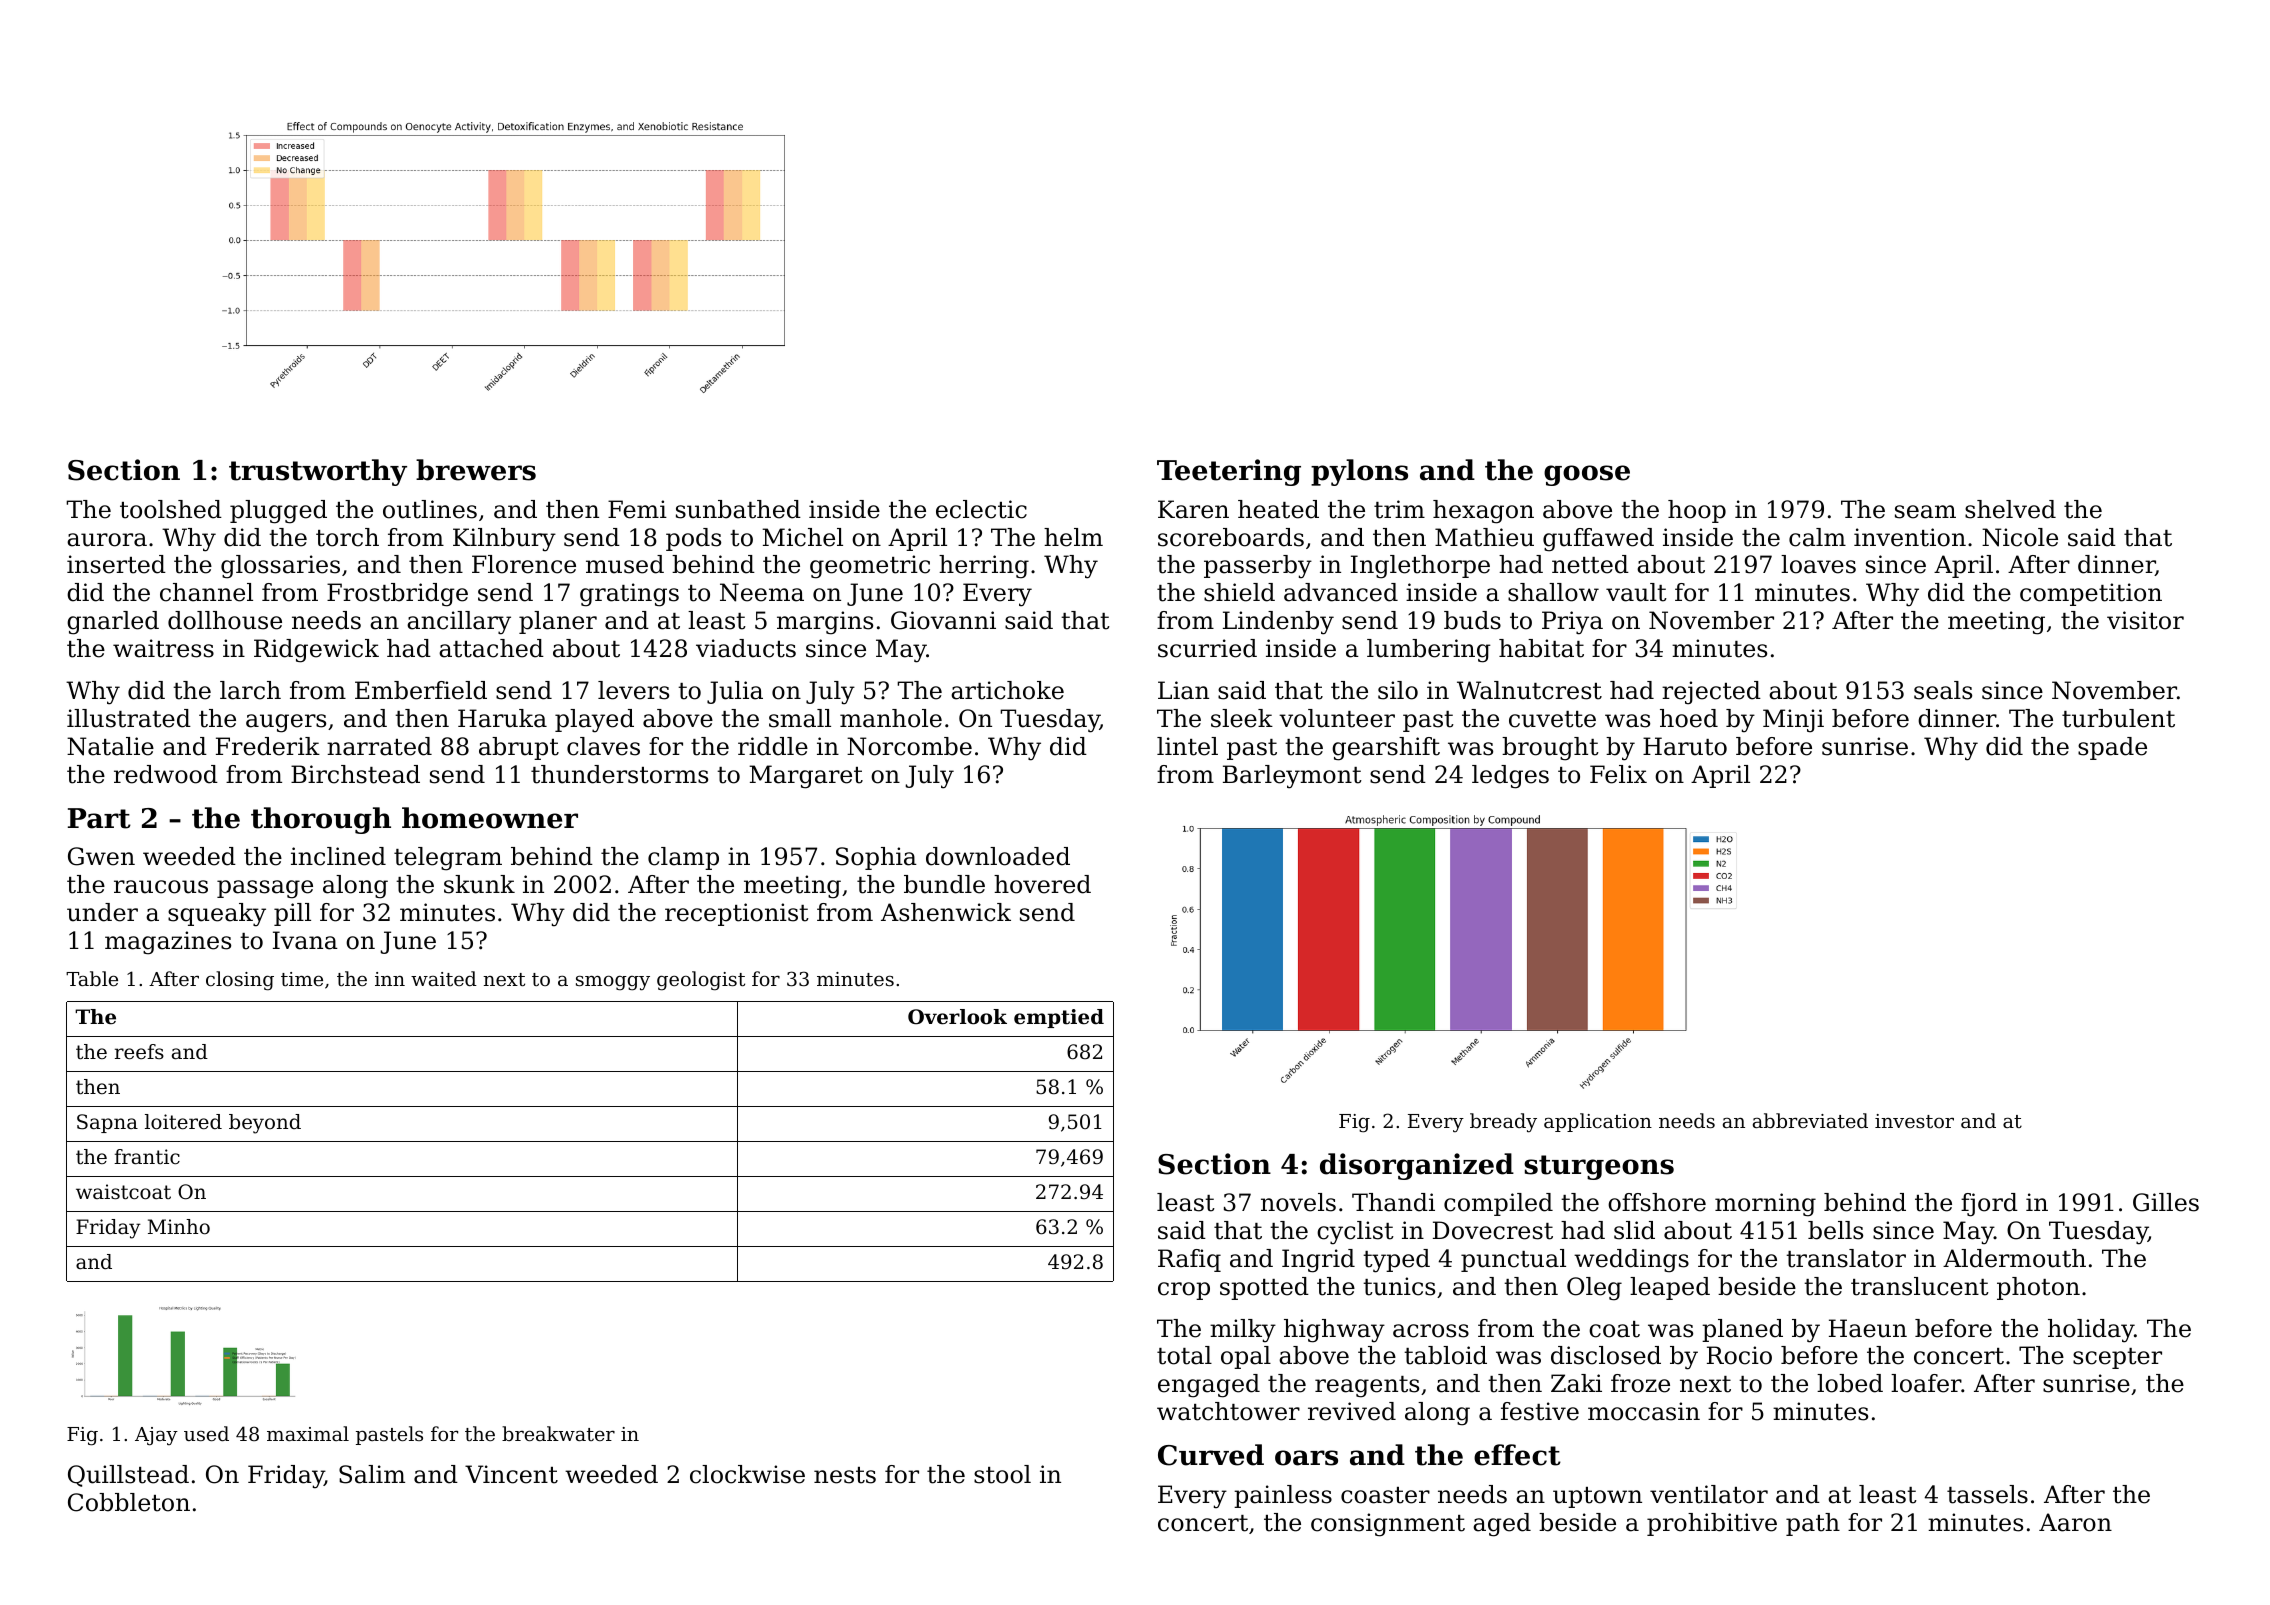 This page has height=1605, width=2270. I want to click on passerby, so click(1258, 567).
